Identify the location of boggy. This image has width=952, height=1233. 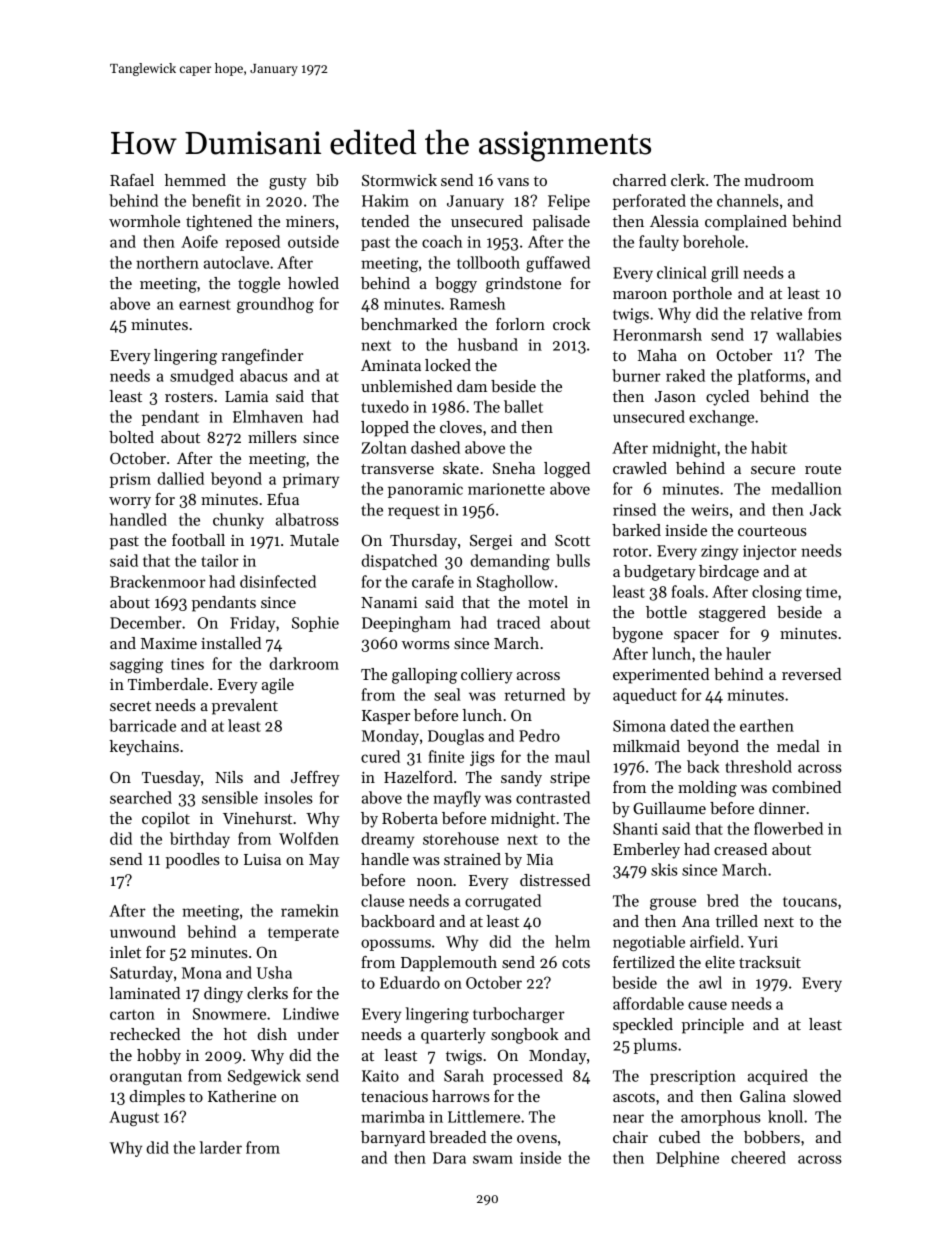
(456, 285).
